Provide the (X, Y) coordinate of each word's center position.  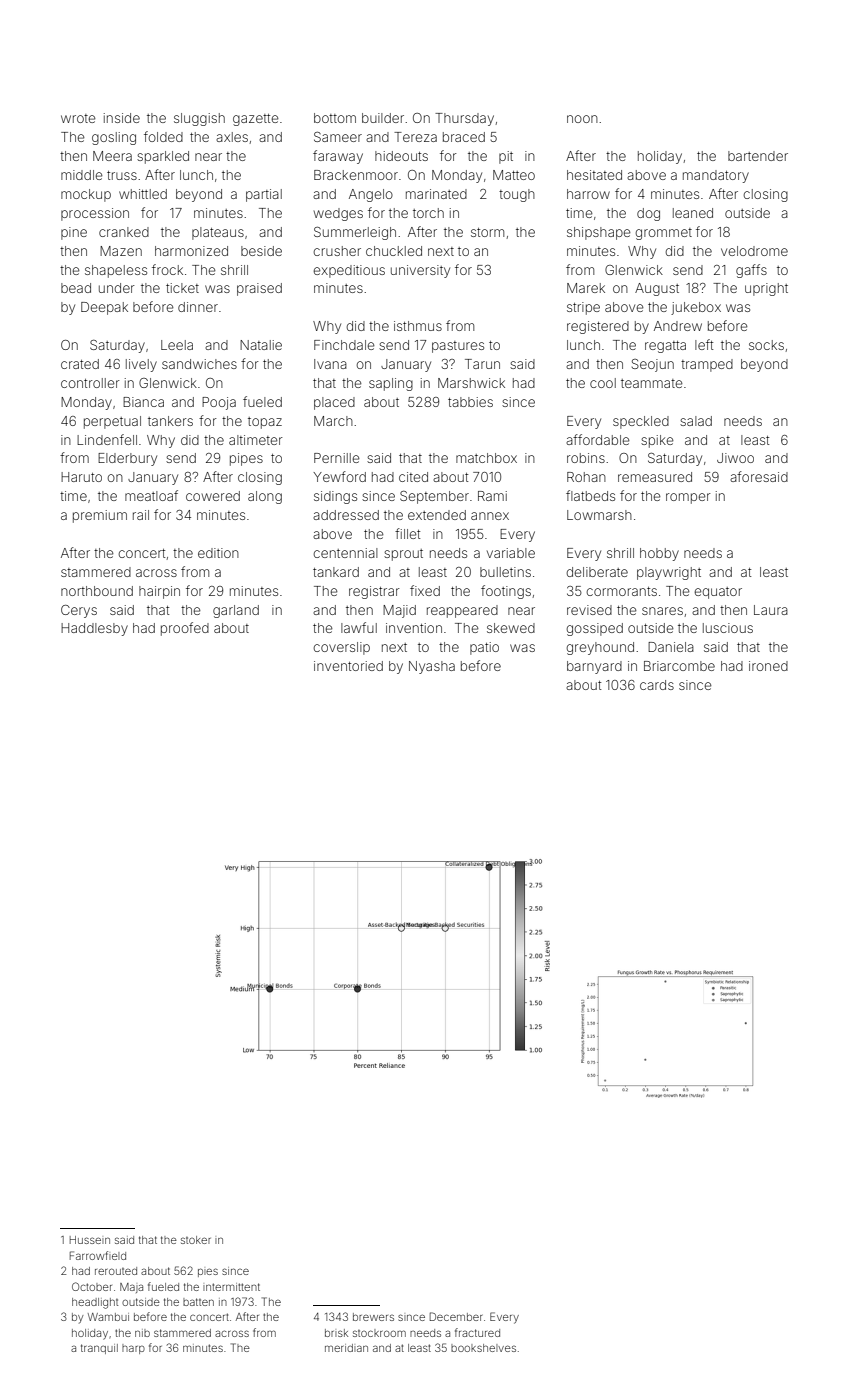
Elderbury (127, 459)
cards (657, 685)
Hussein (90, 1240)
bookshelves (483, 1348)
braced (464, 137)
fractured (477, 1332)
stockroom (379, 1333)
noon (582, 119)
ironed (768, 666)
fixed (425, 590)
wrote (78, 118)
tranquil (99, 1349)
